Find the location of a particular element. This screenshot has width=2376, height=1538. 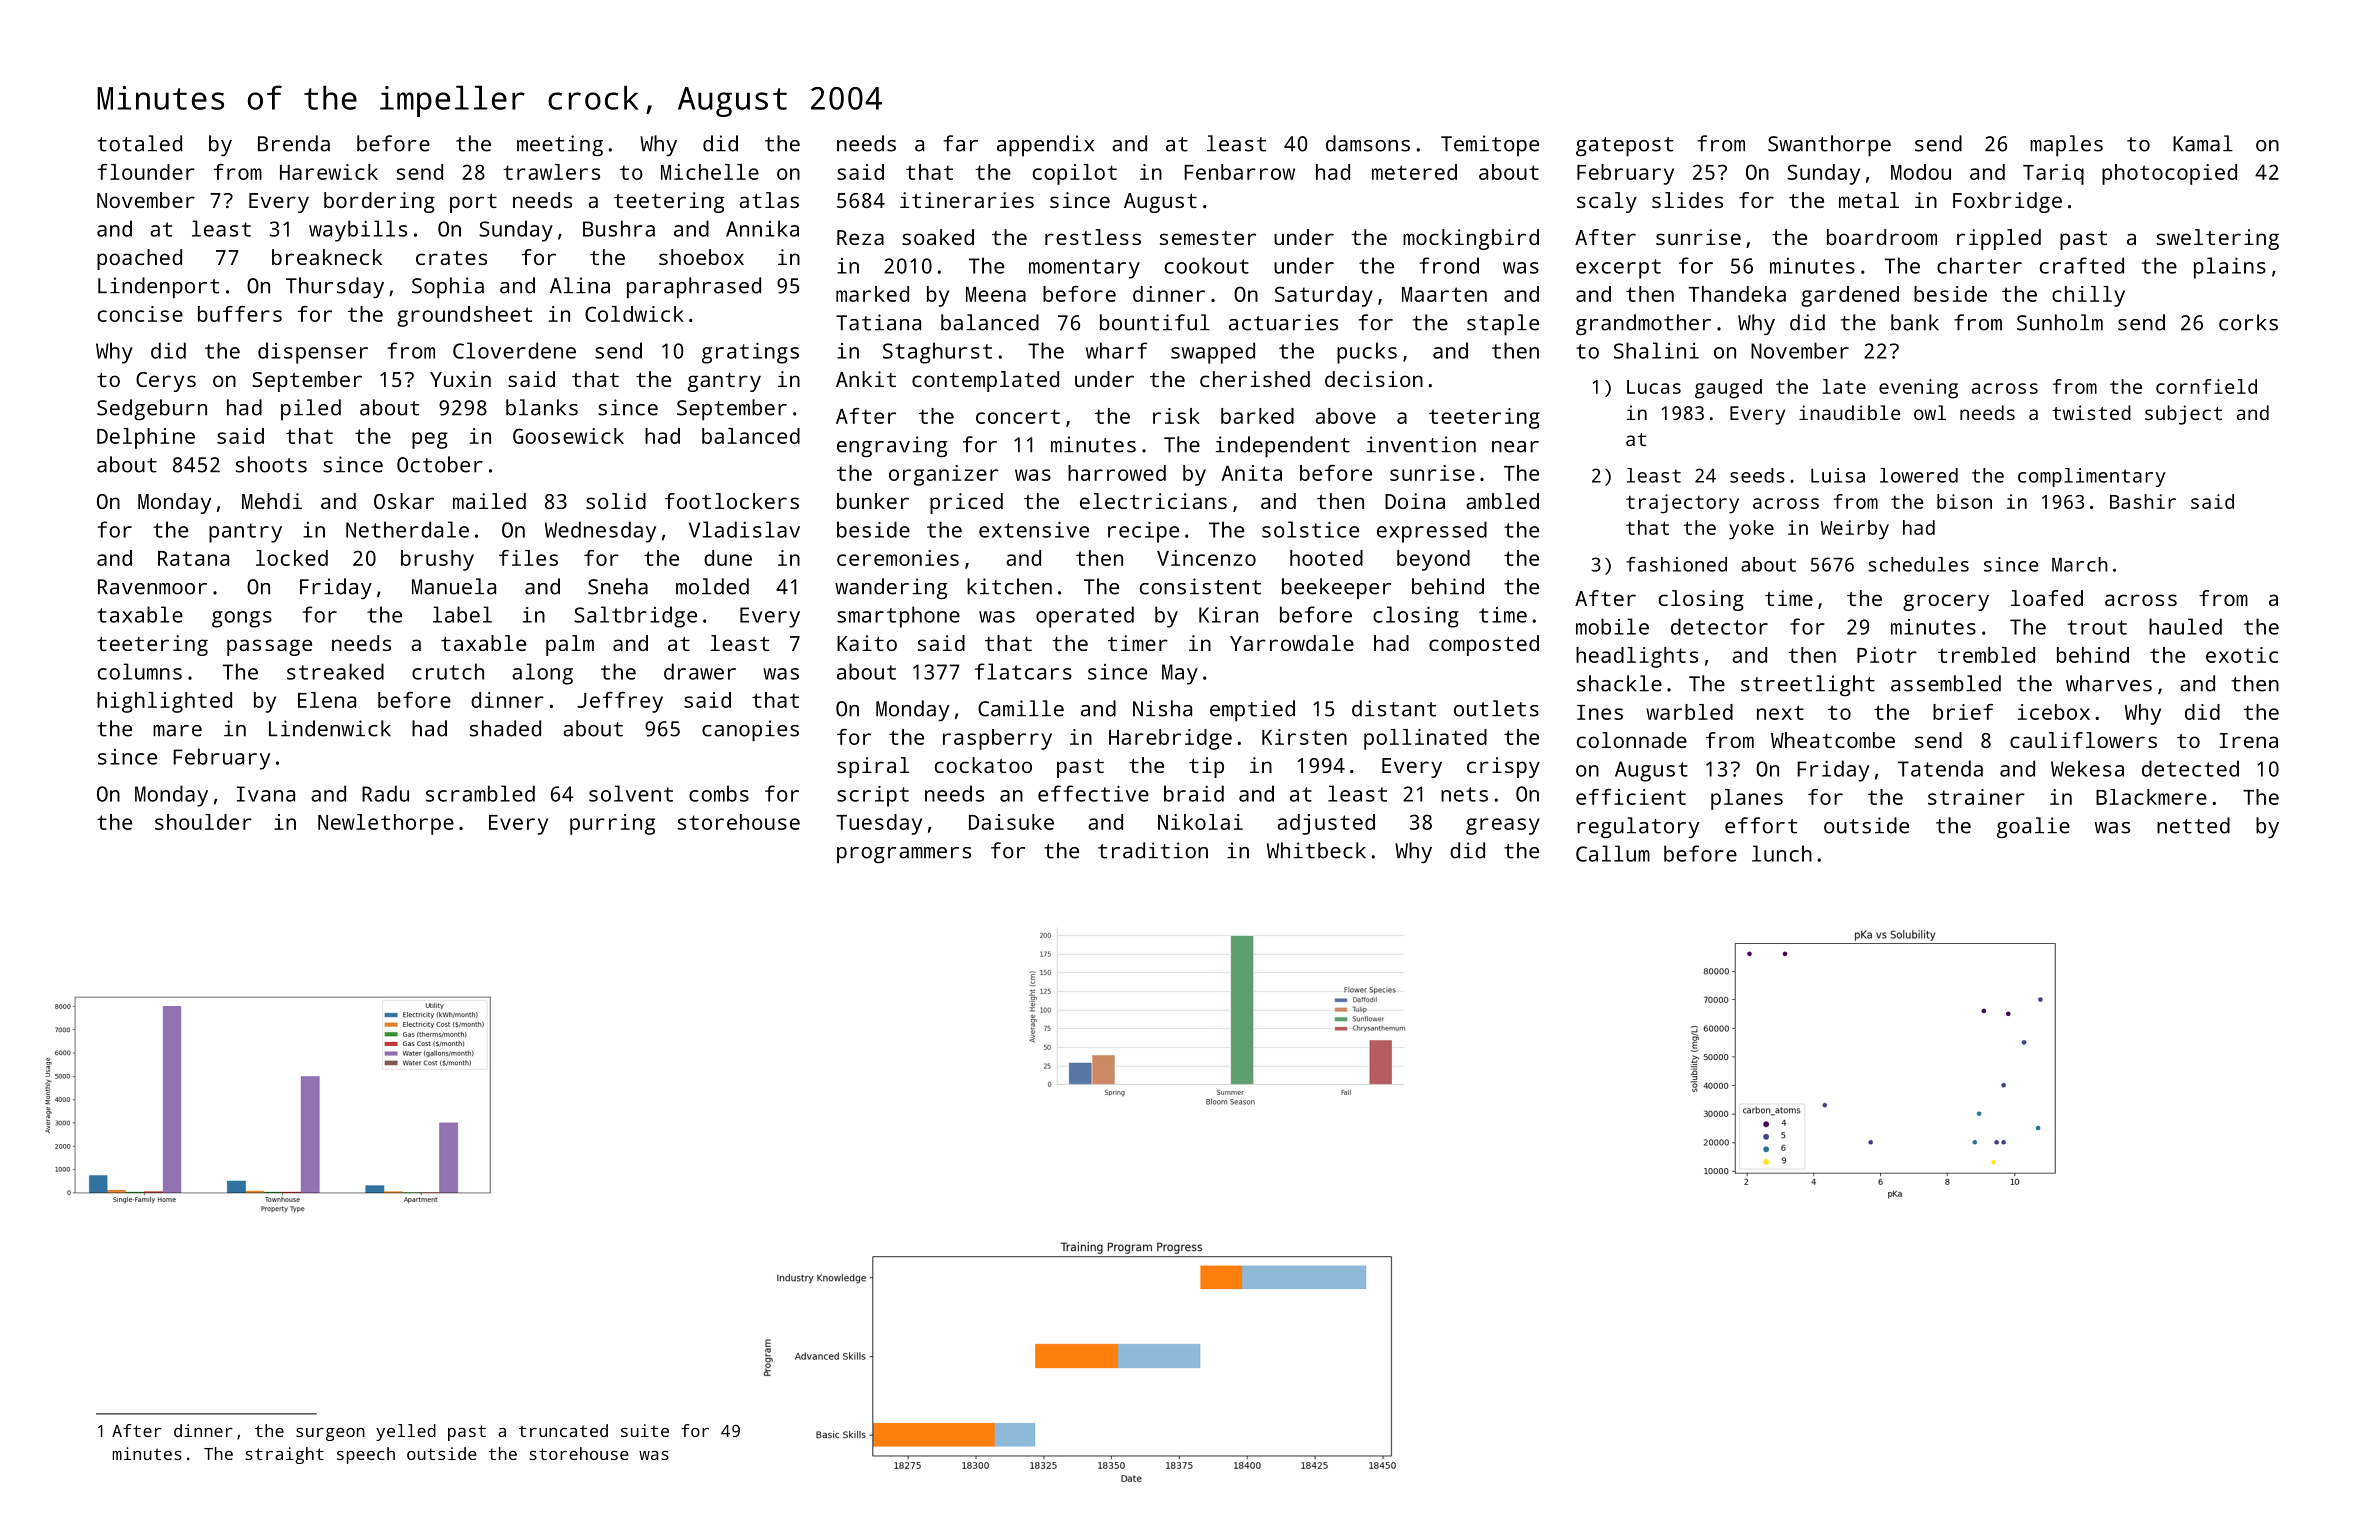

straight is located at coordinates (285, 1455).
